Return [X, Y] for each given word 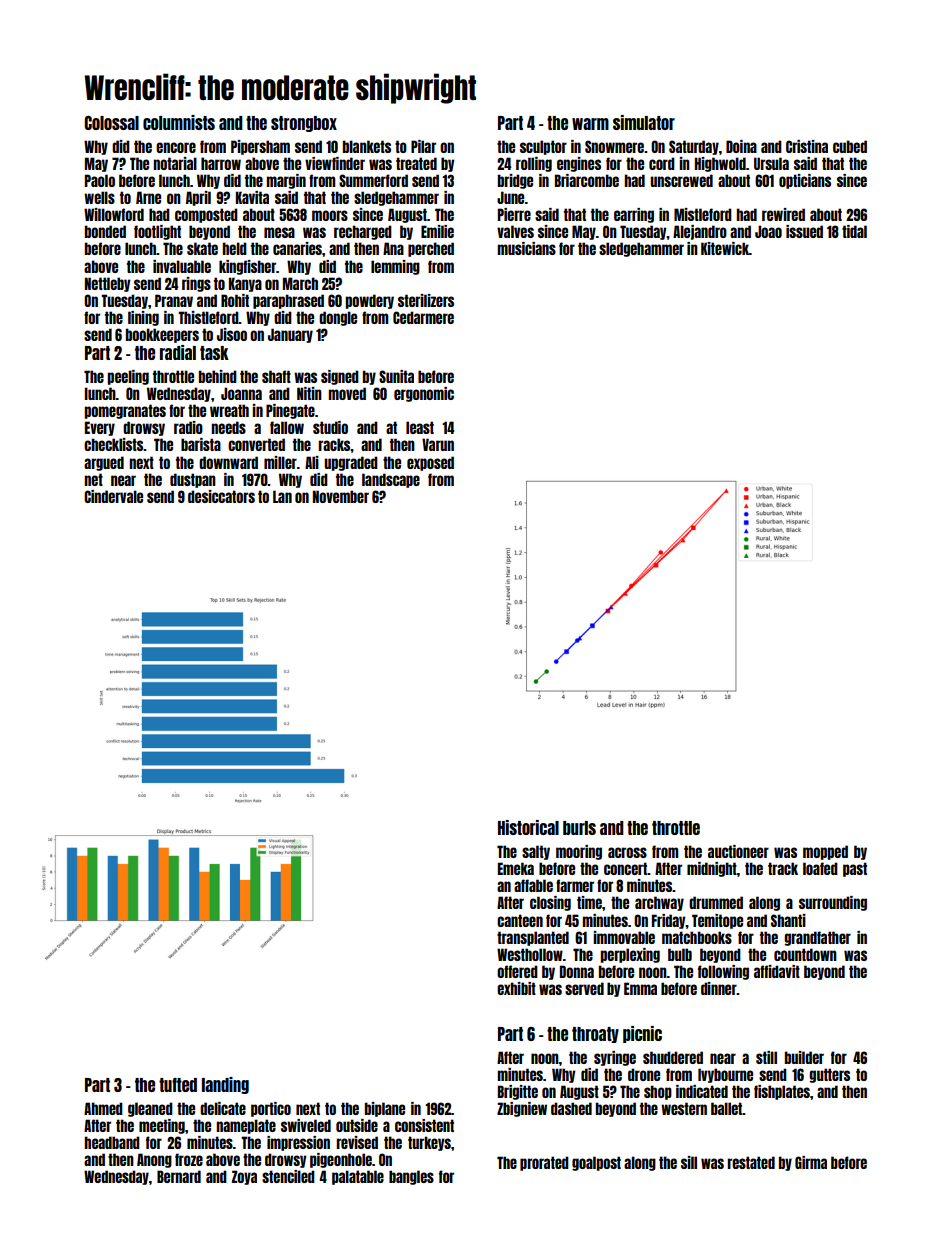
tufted [178, 1085]
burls [579, 828]
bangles [411, 1177]
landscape [391, 480]
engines [579, 164]
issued [804, 231]
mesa [279, 232]
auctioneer [738, 851]
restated [751, 1162]
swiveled [306, 1125]
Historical [528, 827]
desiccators [221, 496]
